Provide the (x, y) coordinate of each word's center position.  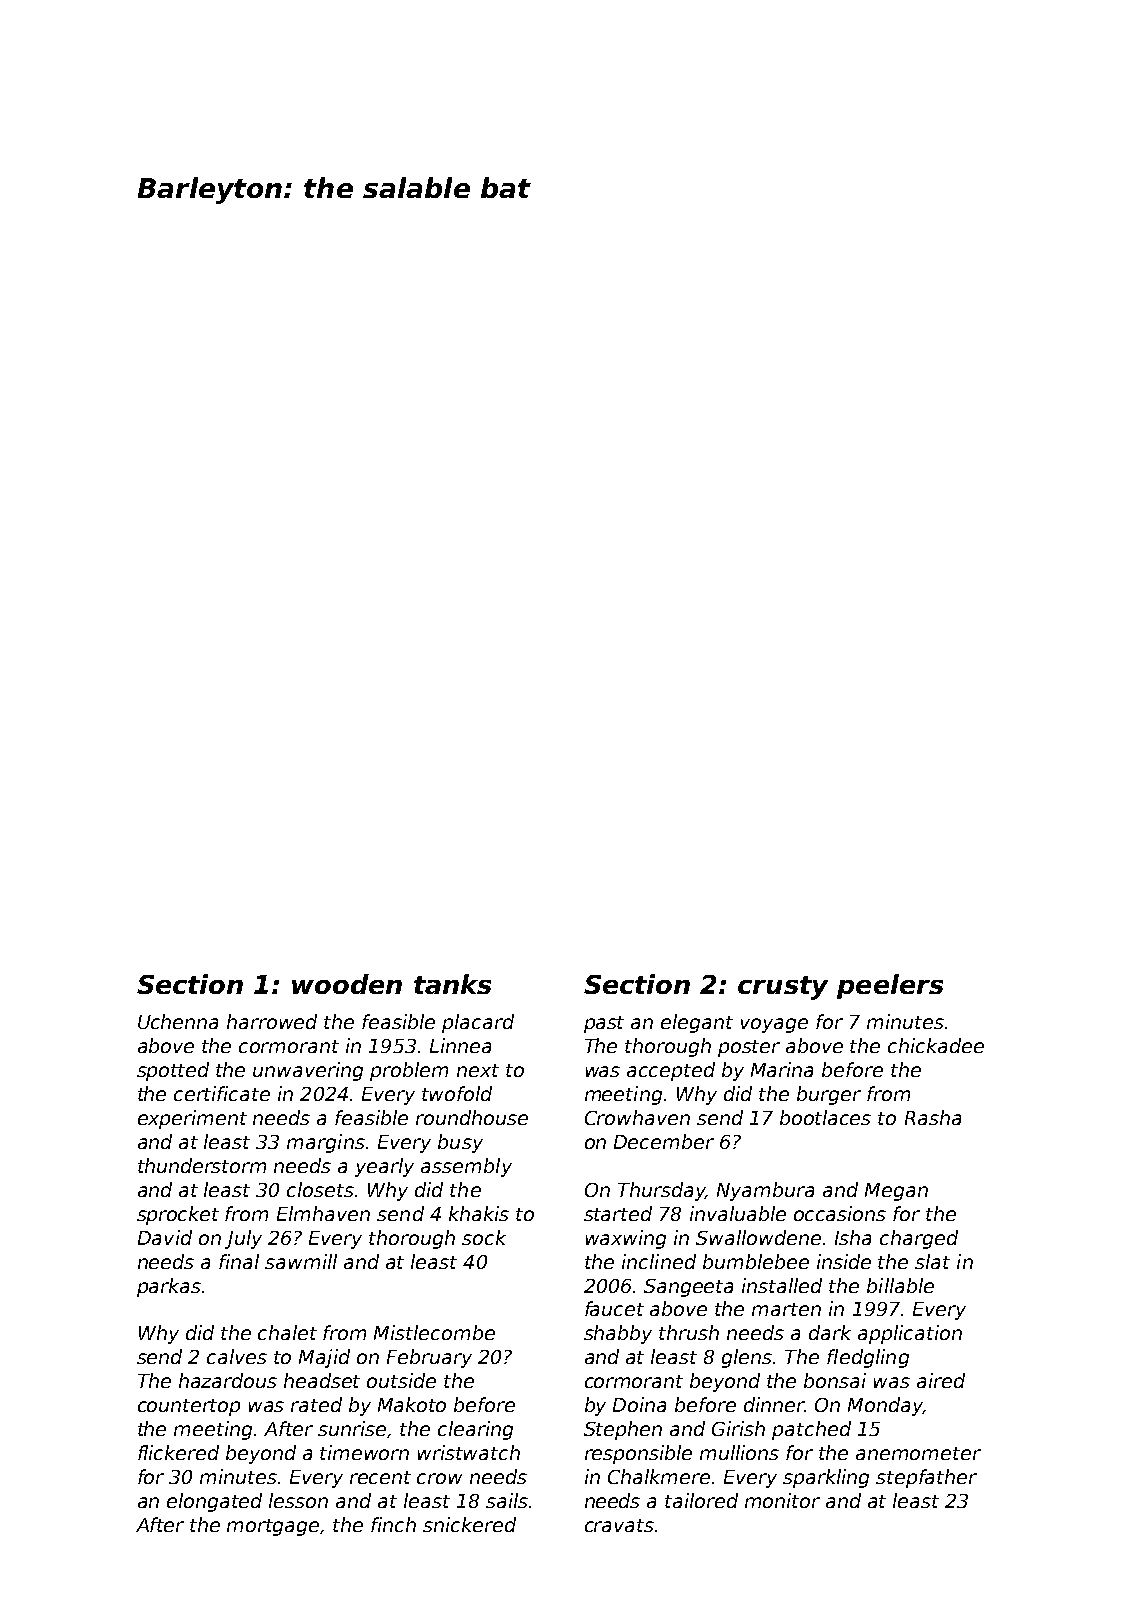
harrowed (272, 1021)
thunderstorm (202, 1165)
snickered (469, 1524)
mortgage (273, 1527)
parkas (169, 1287)
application (910, 1334)
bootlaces (825, 1117)
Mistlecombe (434, 1332)
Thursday (661, 1191)
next (478, 1070)
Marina (782, 1069)
